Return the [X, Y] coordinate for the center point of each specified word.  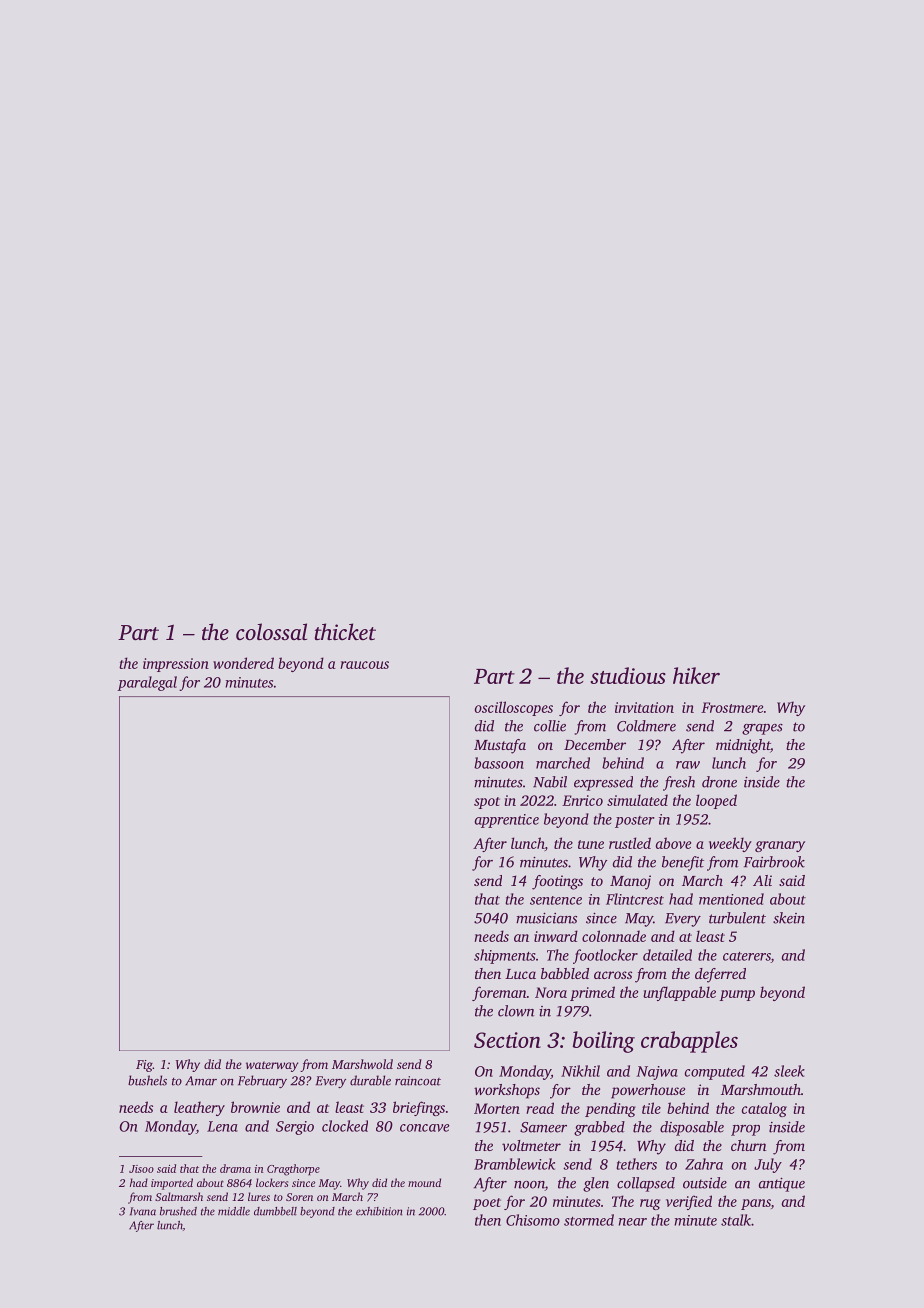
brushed [178, 1211]
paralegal [147, 683]
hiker [696, 675]
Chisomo [533, 1220]
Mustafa [500, 746]
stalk [736, 1220]
